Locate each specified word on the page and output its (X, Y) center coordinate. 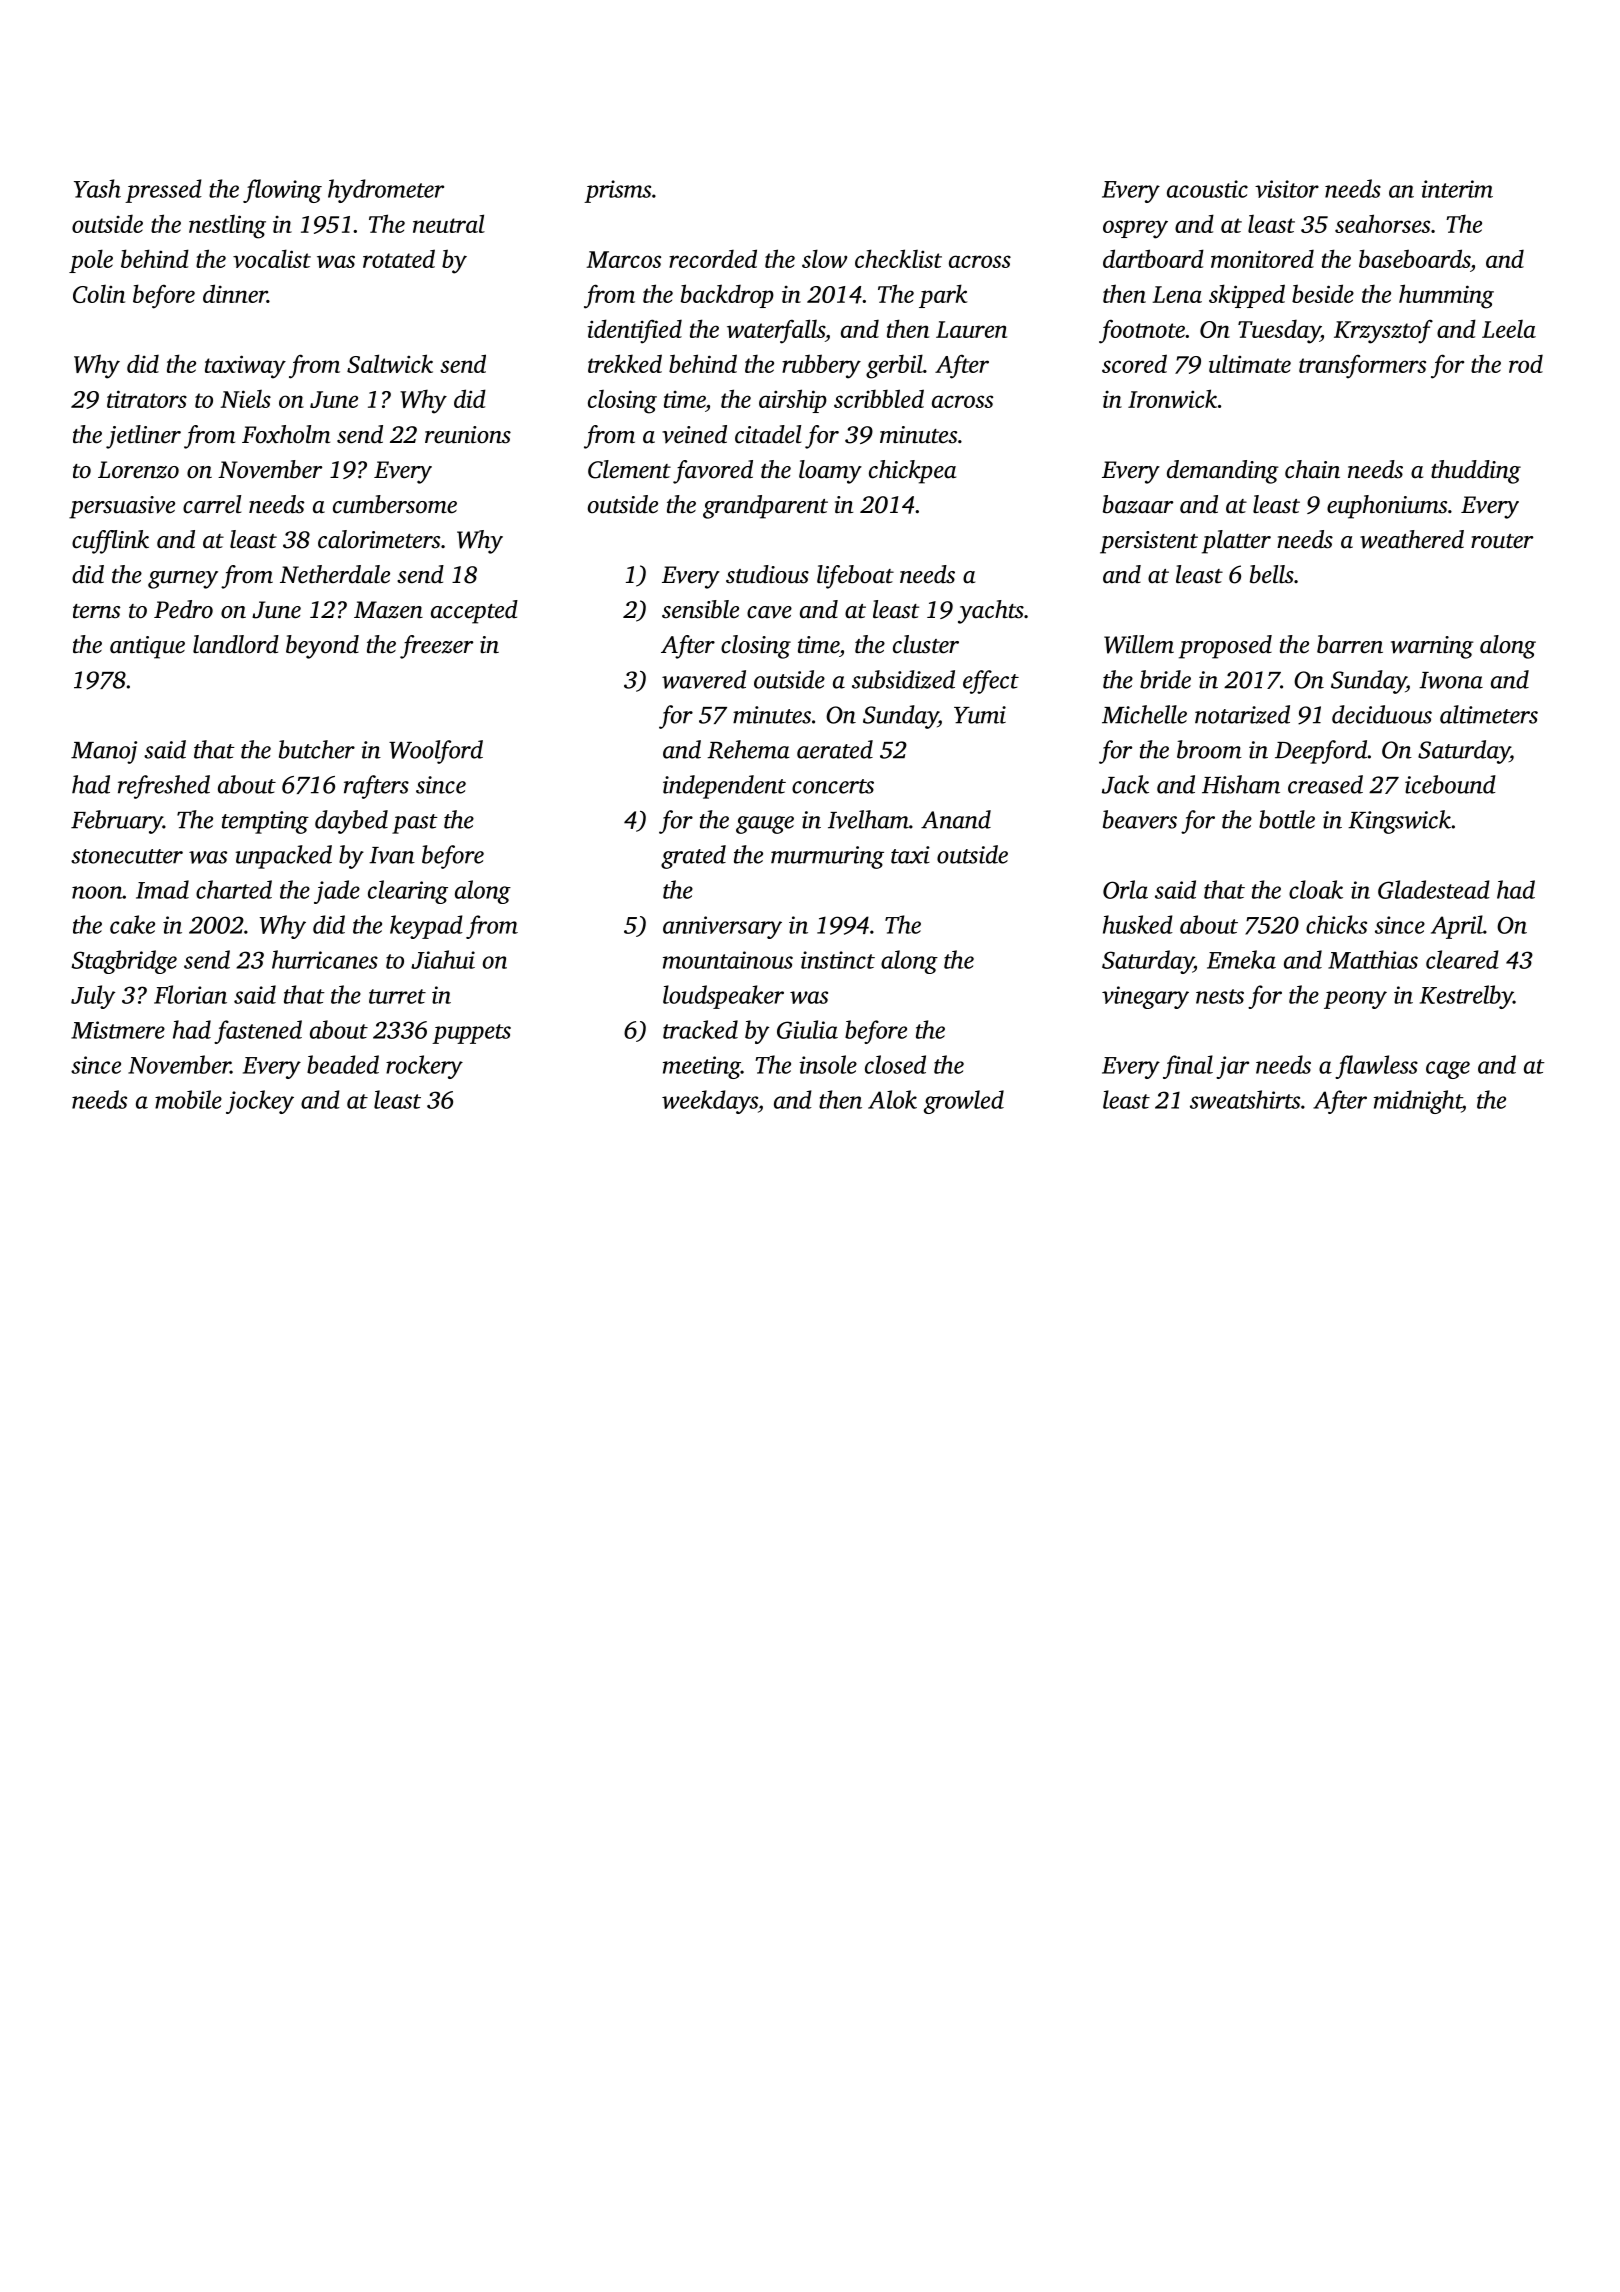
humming (1446, 296)
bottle (1287, 819)
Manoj (104, 752)
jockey (260, 1102)
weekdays (710, 1102)
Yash (97, 188)
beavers (1140, 819)
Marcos (623, 259)
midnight (1418, 1102)
